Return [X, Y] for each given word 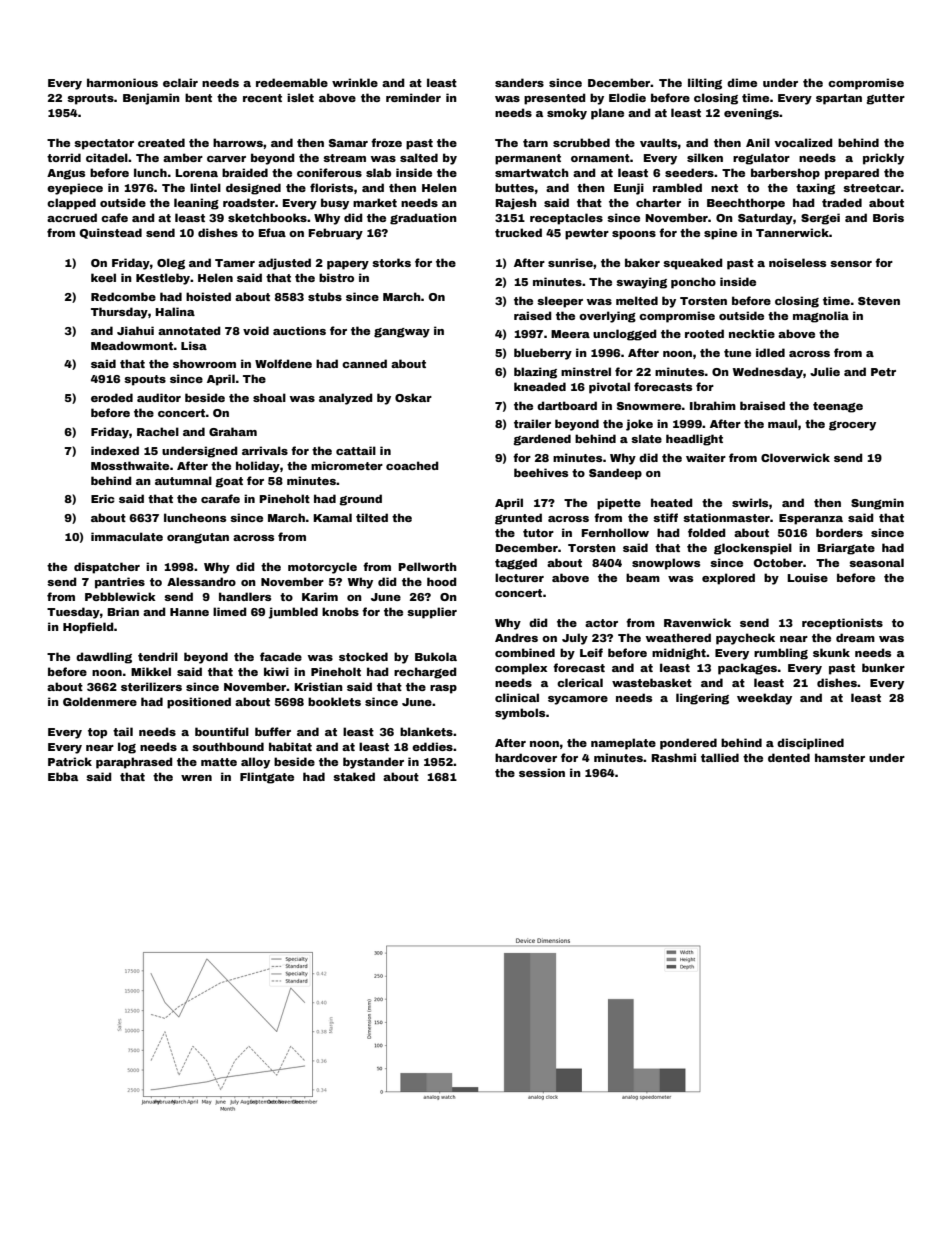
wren [196, 778]
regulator [761, 159]
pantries [120, 583]
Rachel [158, 431]
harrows [238, 142]
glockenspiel [753, 549]
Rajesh [516, 204]
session [542, 772]
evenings [751, 114]
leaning [196, 204]
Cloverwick [795, 457]
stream [344, 158]
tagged [516, 564]
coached [412, 465]
